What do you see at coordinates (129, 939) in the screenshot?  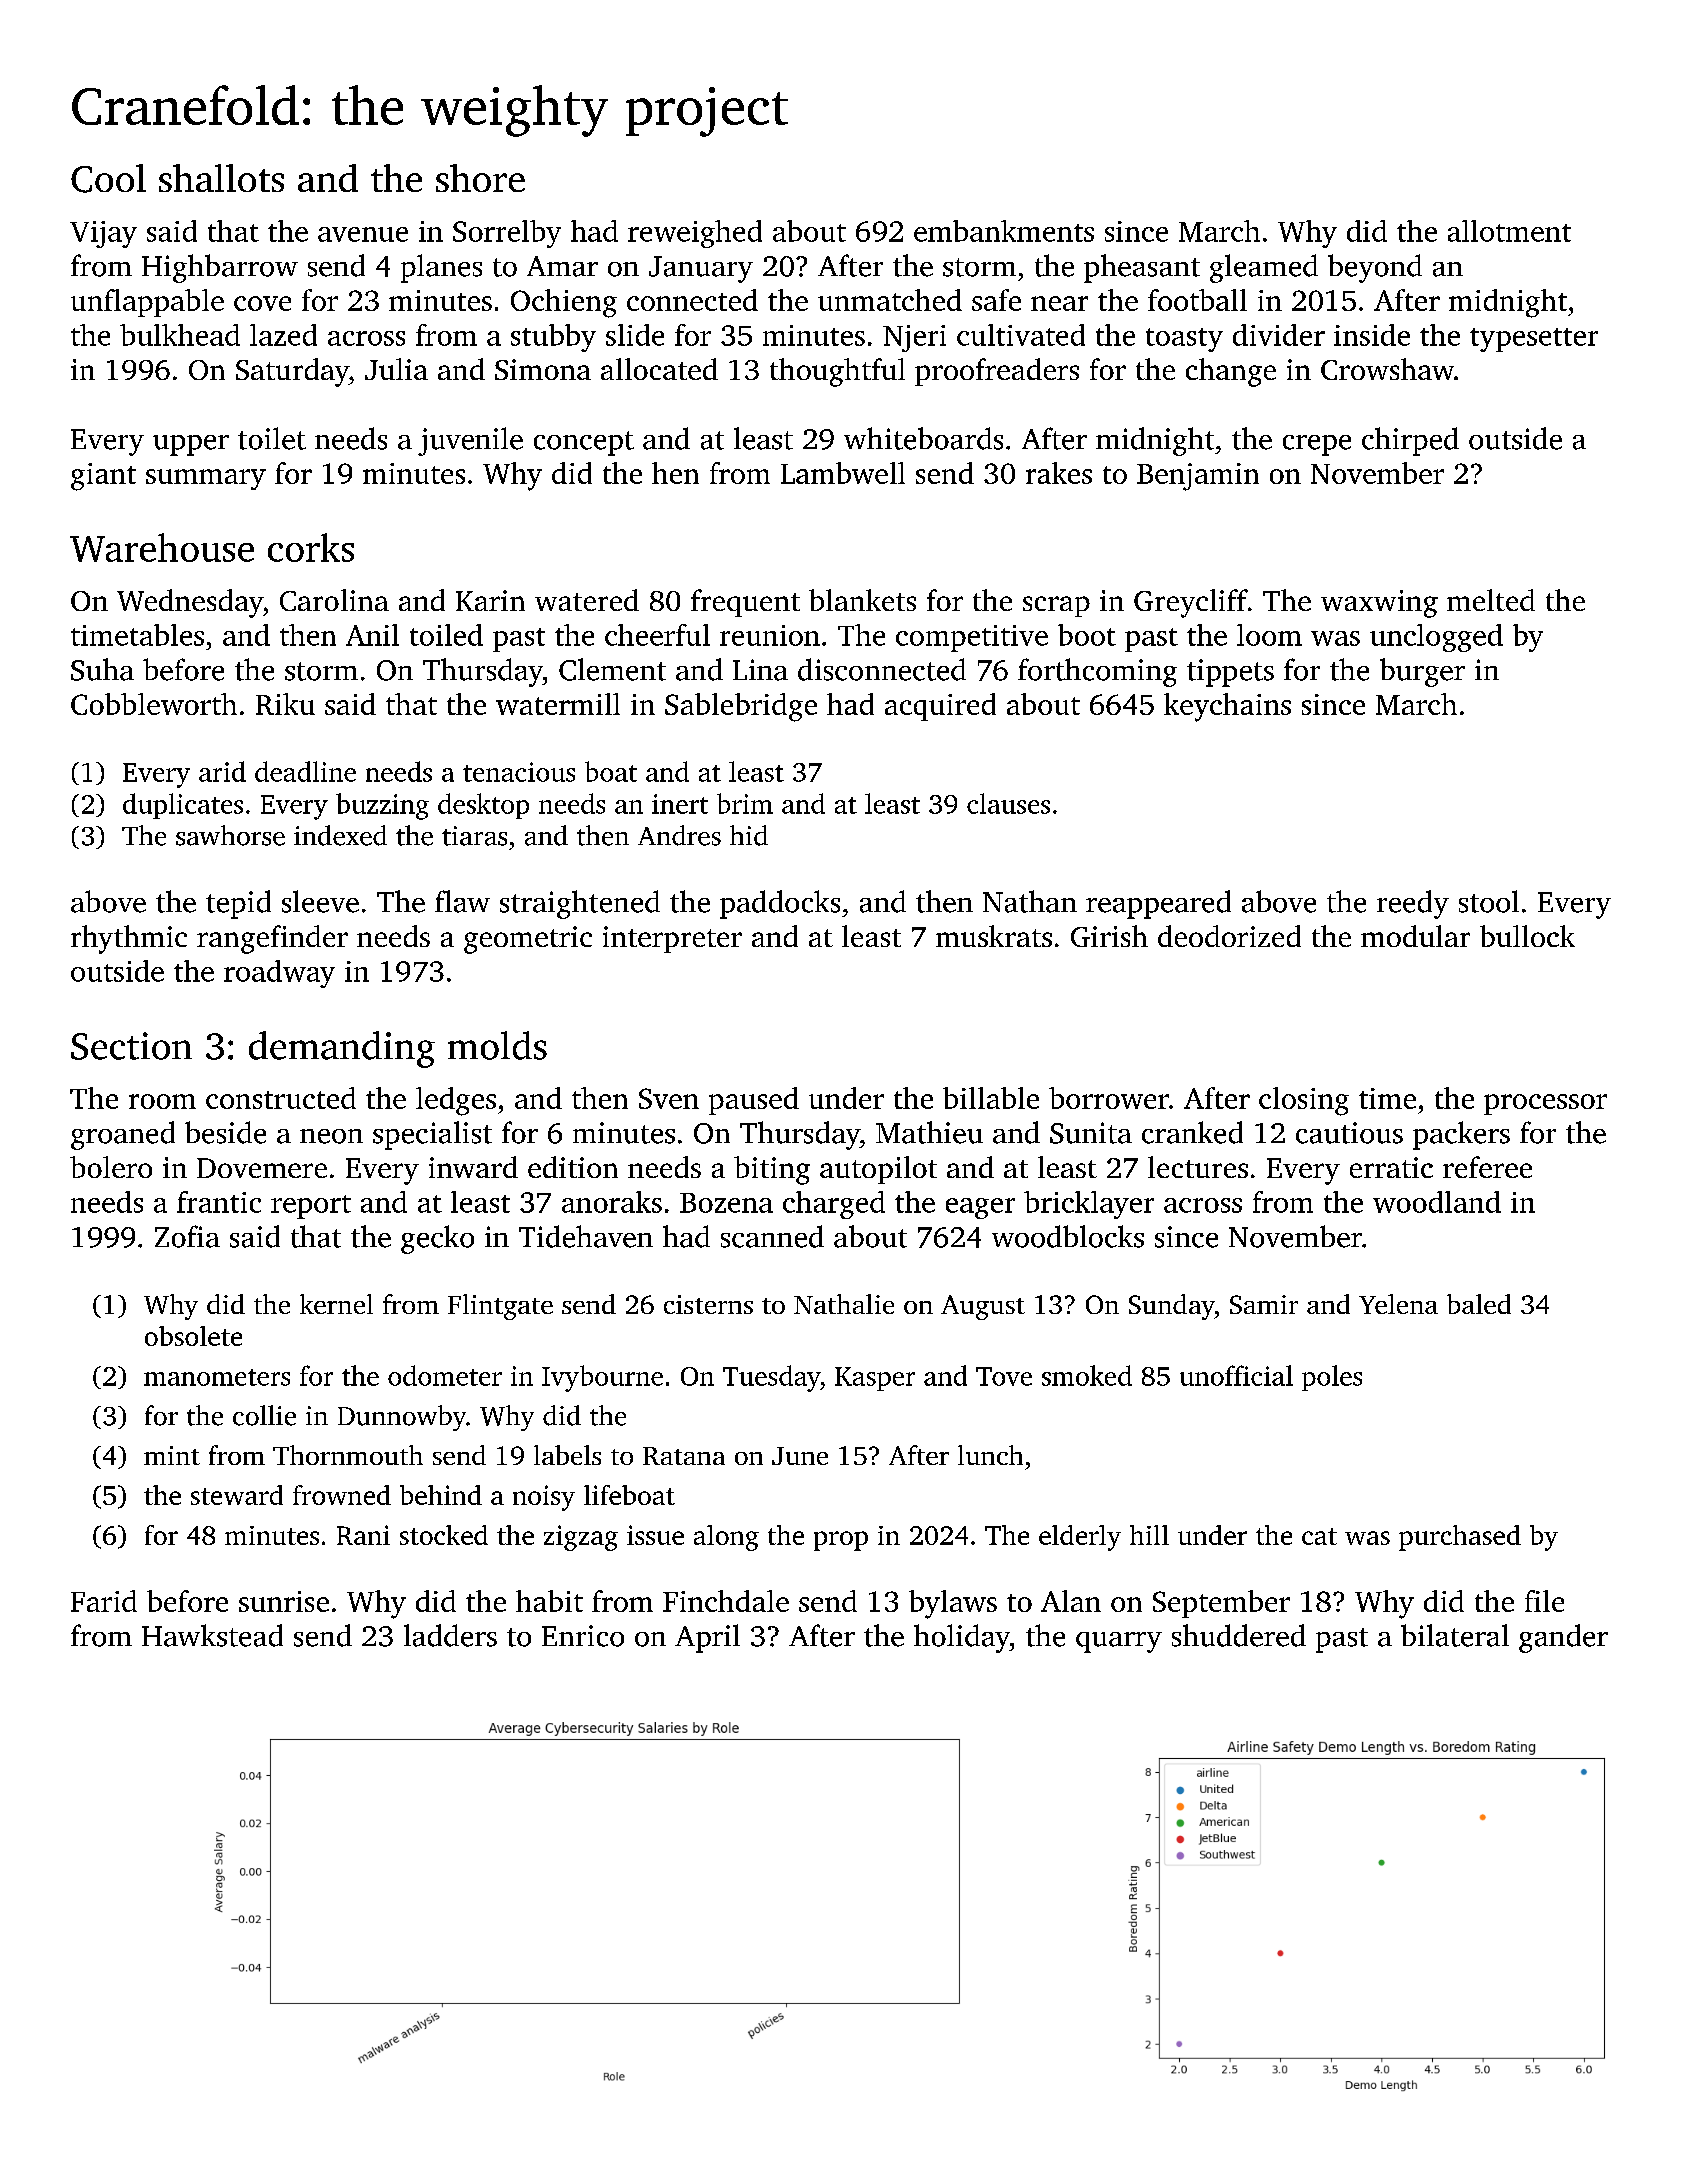 I see `rhythmic` at bounding box center [129, 939].
